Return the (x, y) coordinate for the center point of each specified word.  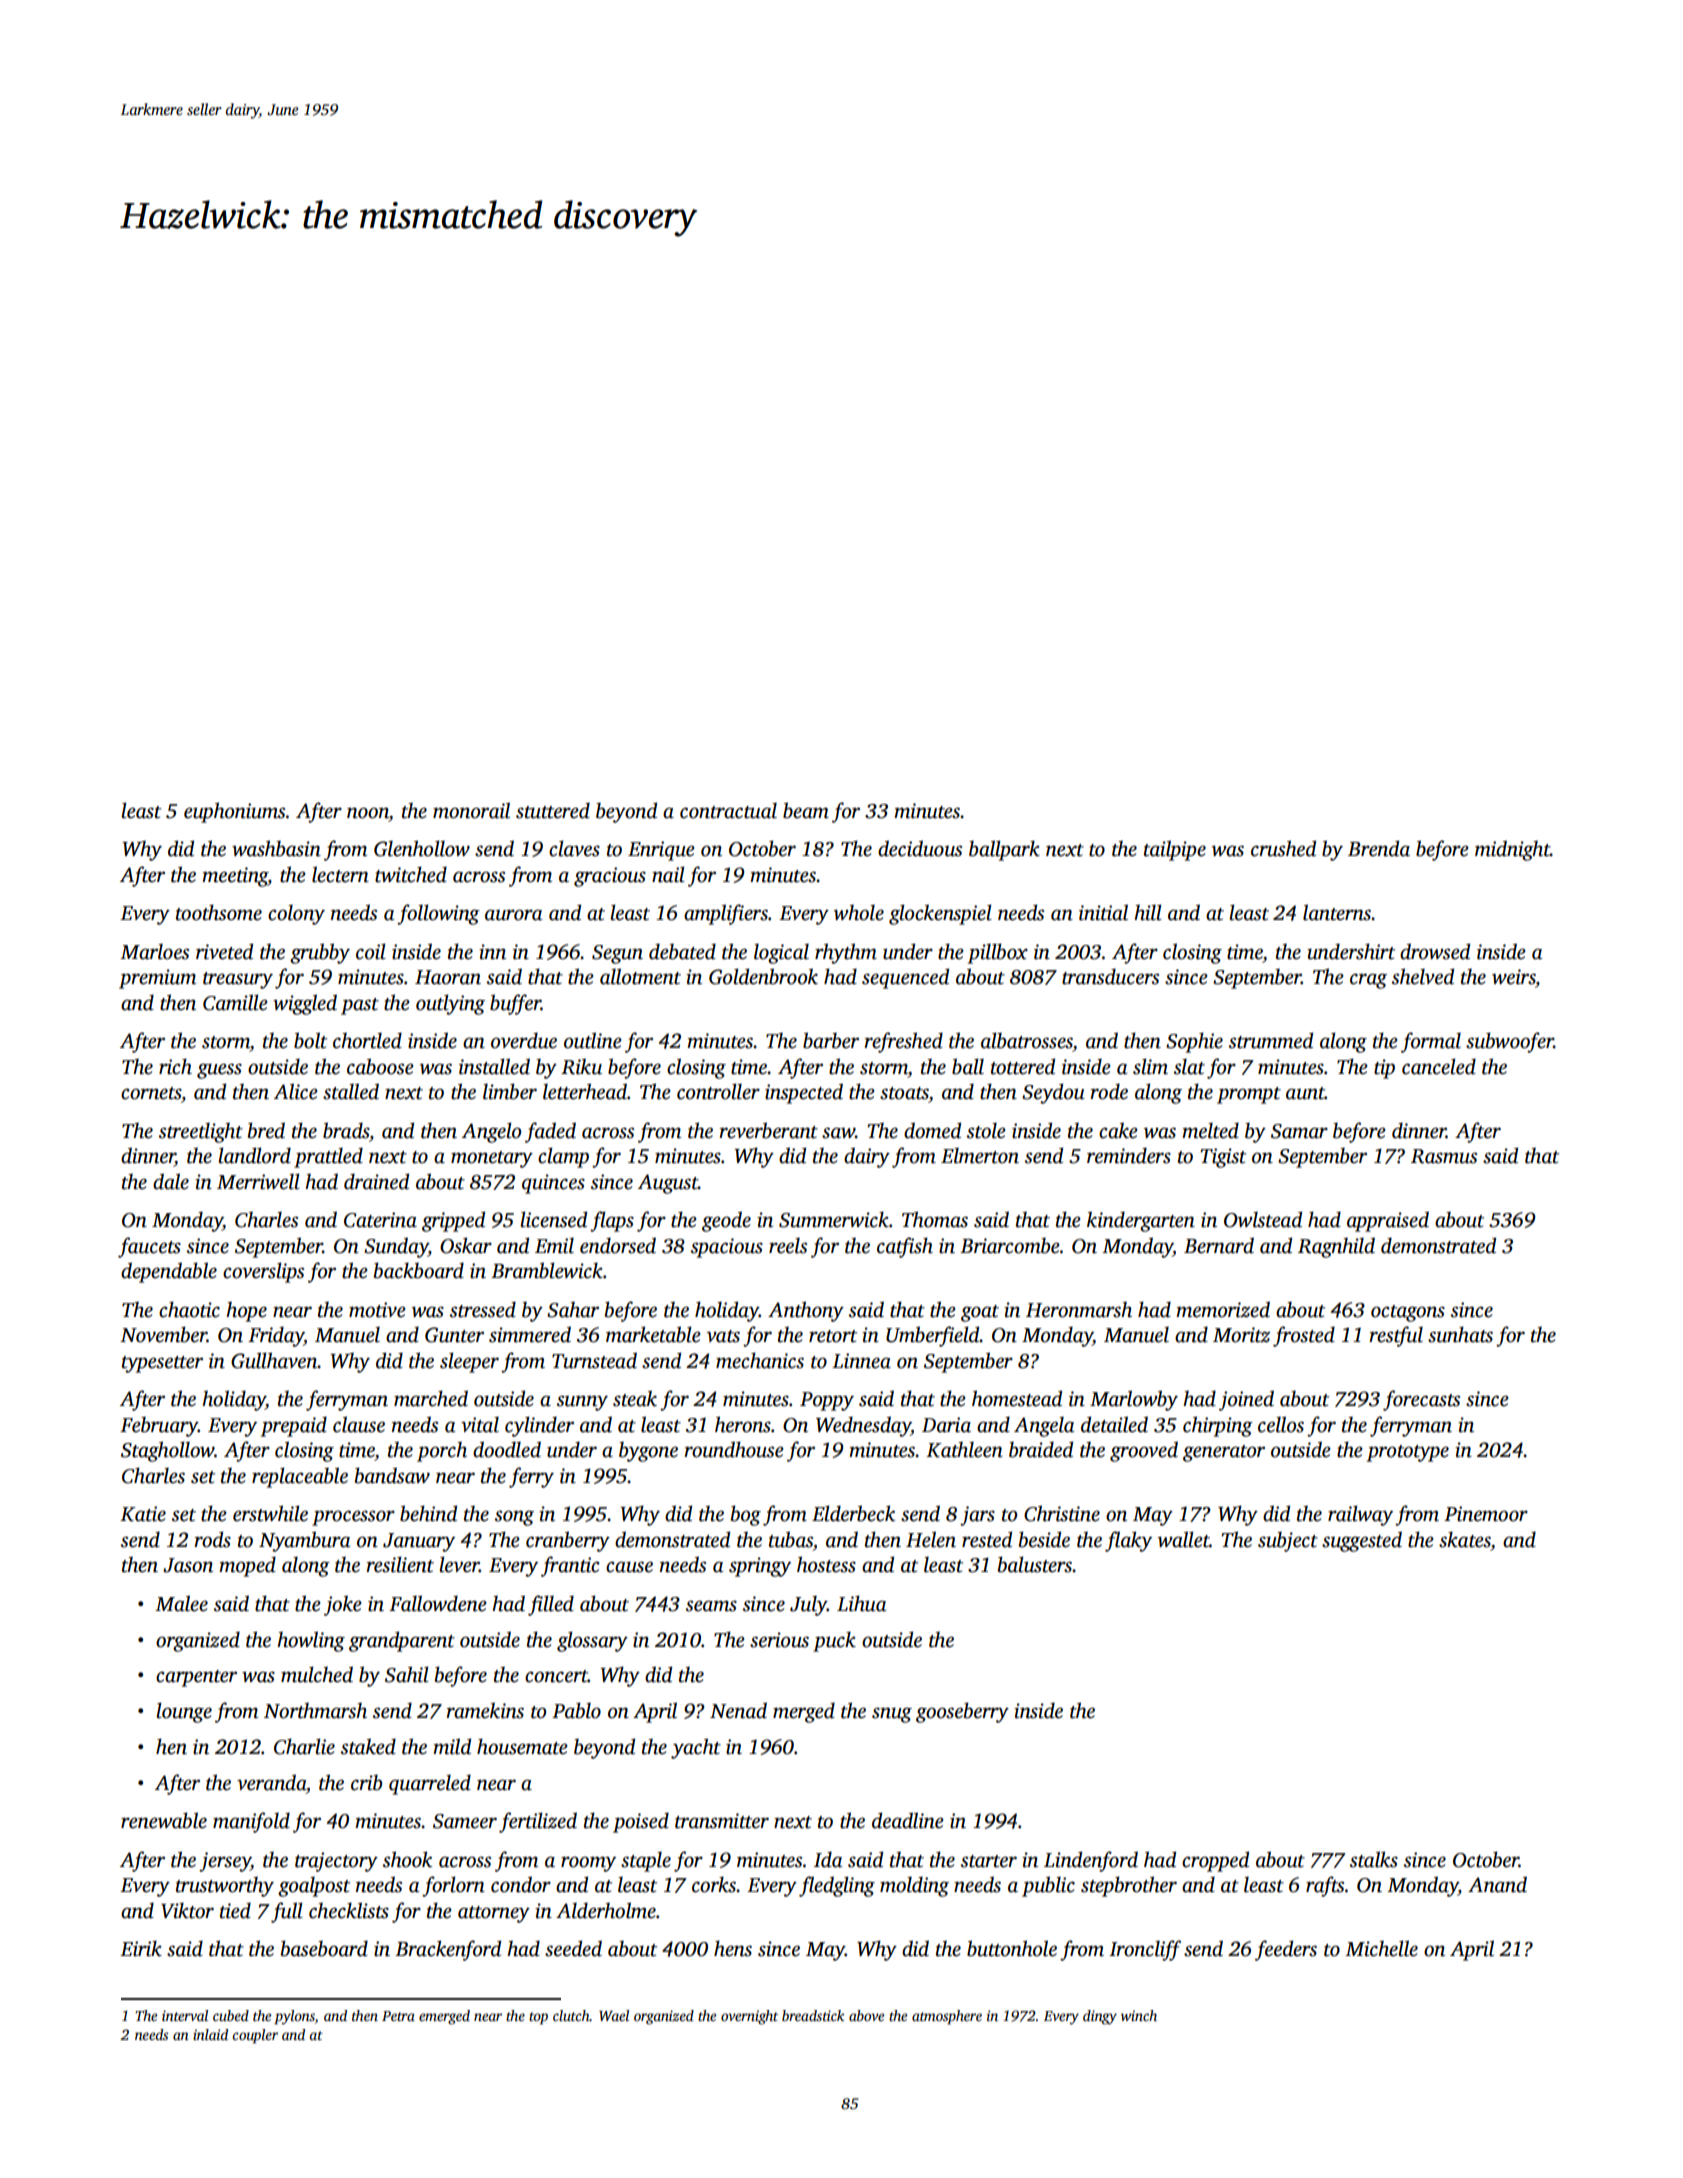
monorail (471, 810)
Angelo (491, 1132)
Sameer (465, 1821)
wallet (1184, 1539)
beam (806, 810)
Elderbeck (853, 1513)
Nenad (738, 1710)
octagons (1408, 1313)
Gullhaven (274, 1360)
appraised (1388, 1221)
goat (980, 1313)
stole (986, 1130)
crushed (1283, 848)
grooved (1144, 1451)
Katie (143, 1514)
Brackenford (448, 1950)
